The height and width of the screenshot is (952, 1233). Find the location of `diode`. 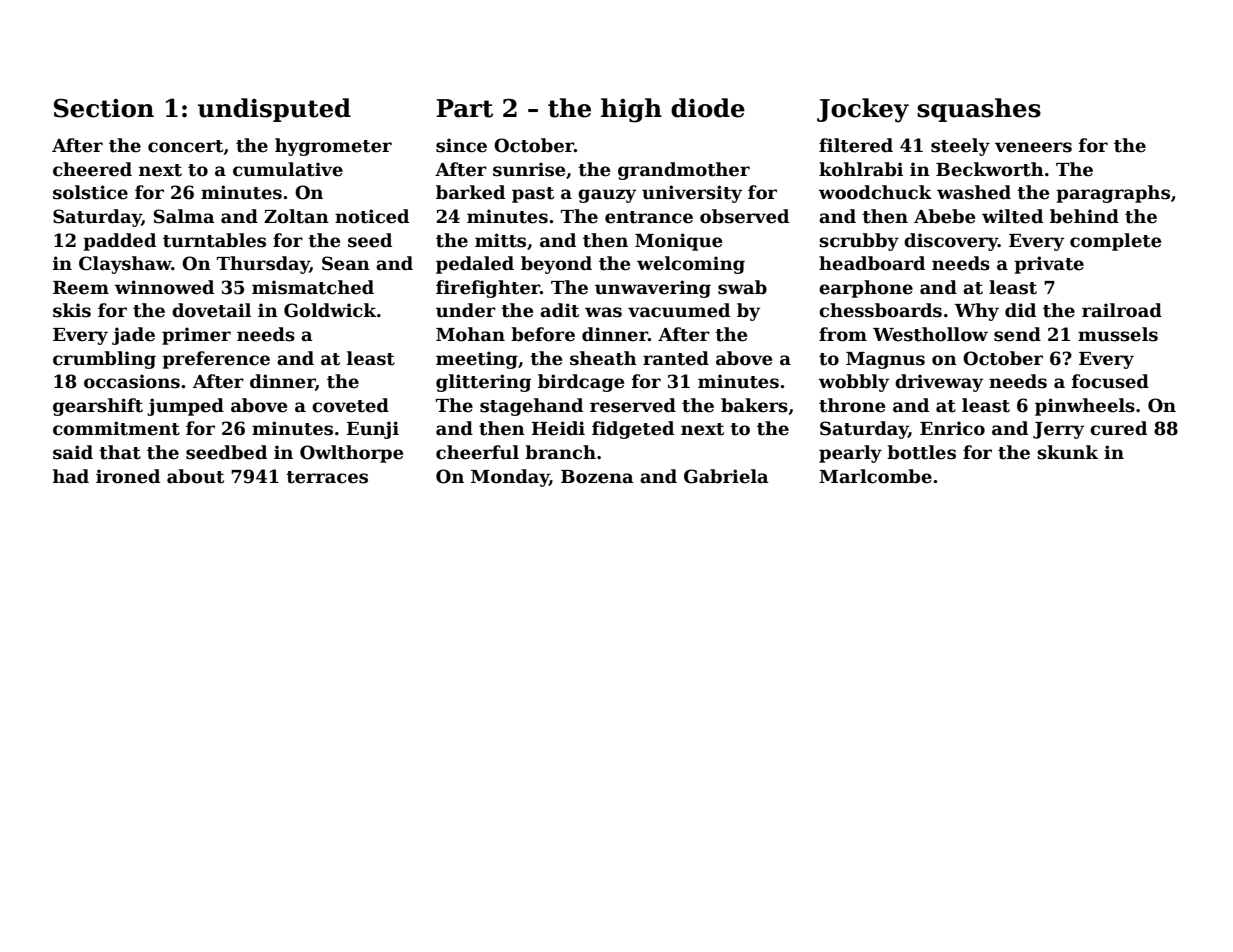

diode is located at coordinates (708, 108).
